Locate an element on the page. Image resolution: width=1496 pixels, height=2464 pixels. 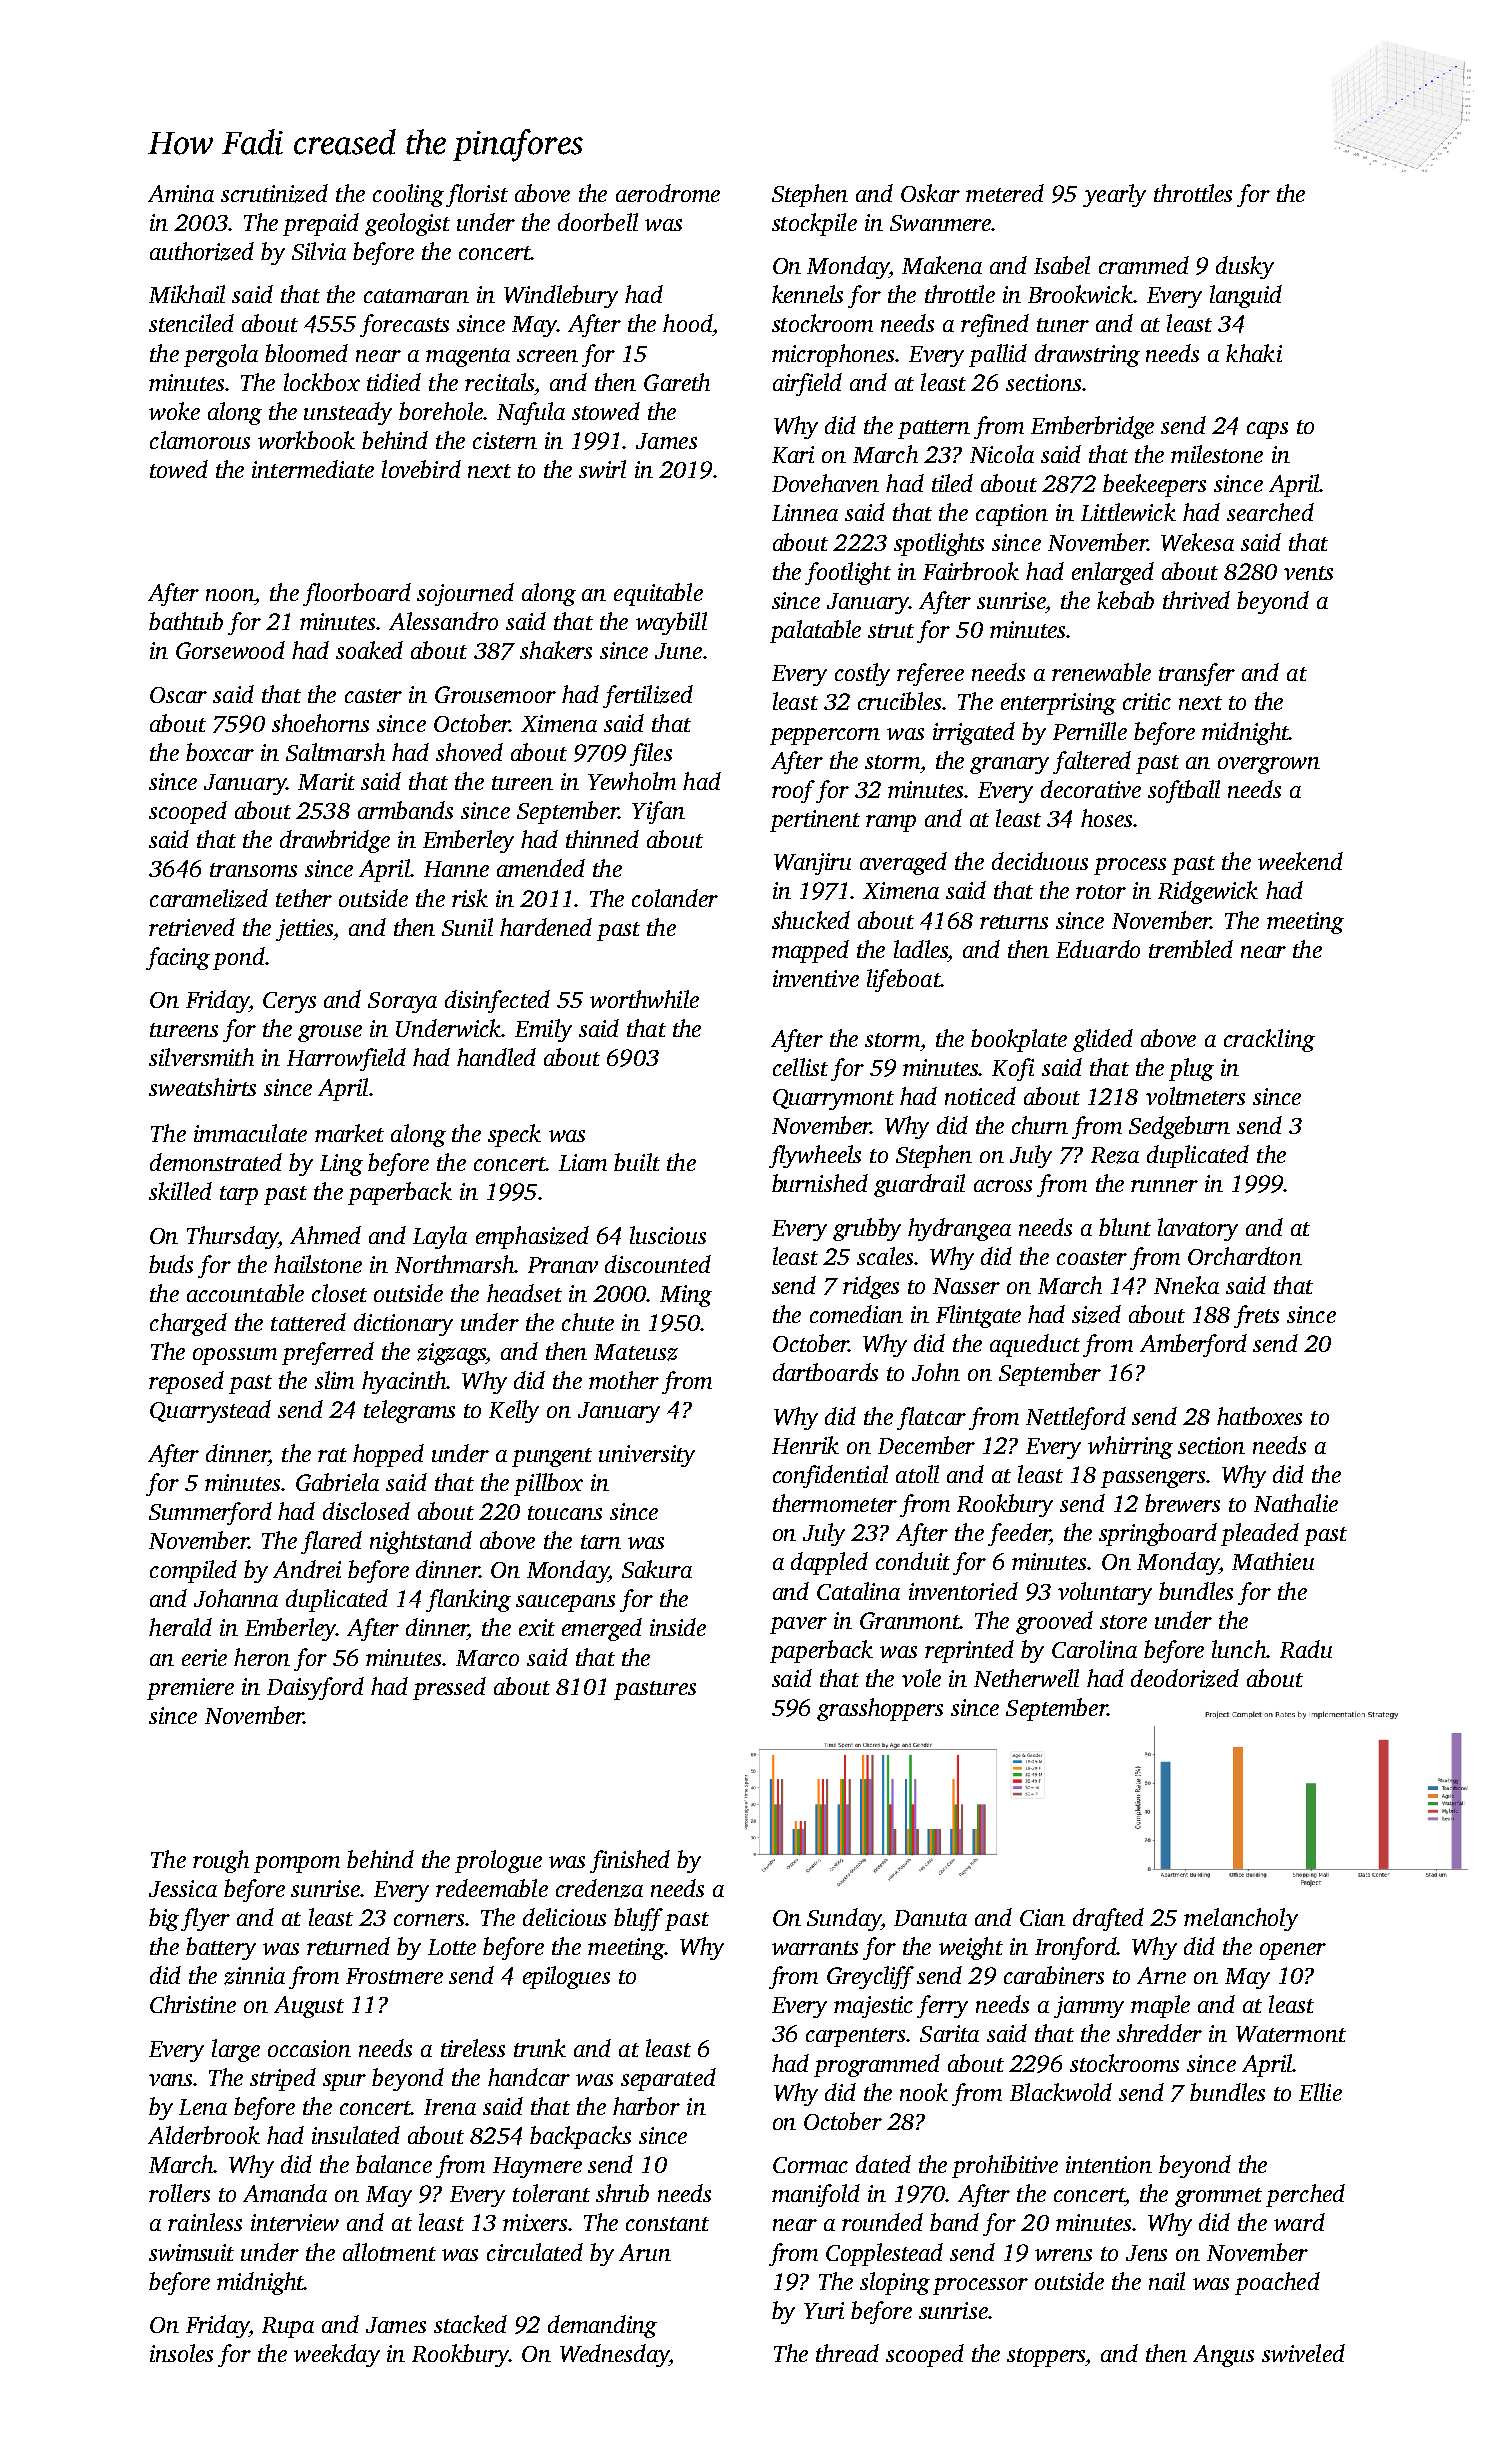
returns is located at coordinates (1014, 922).
